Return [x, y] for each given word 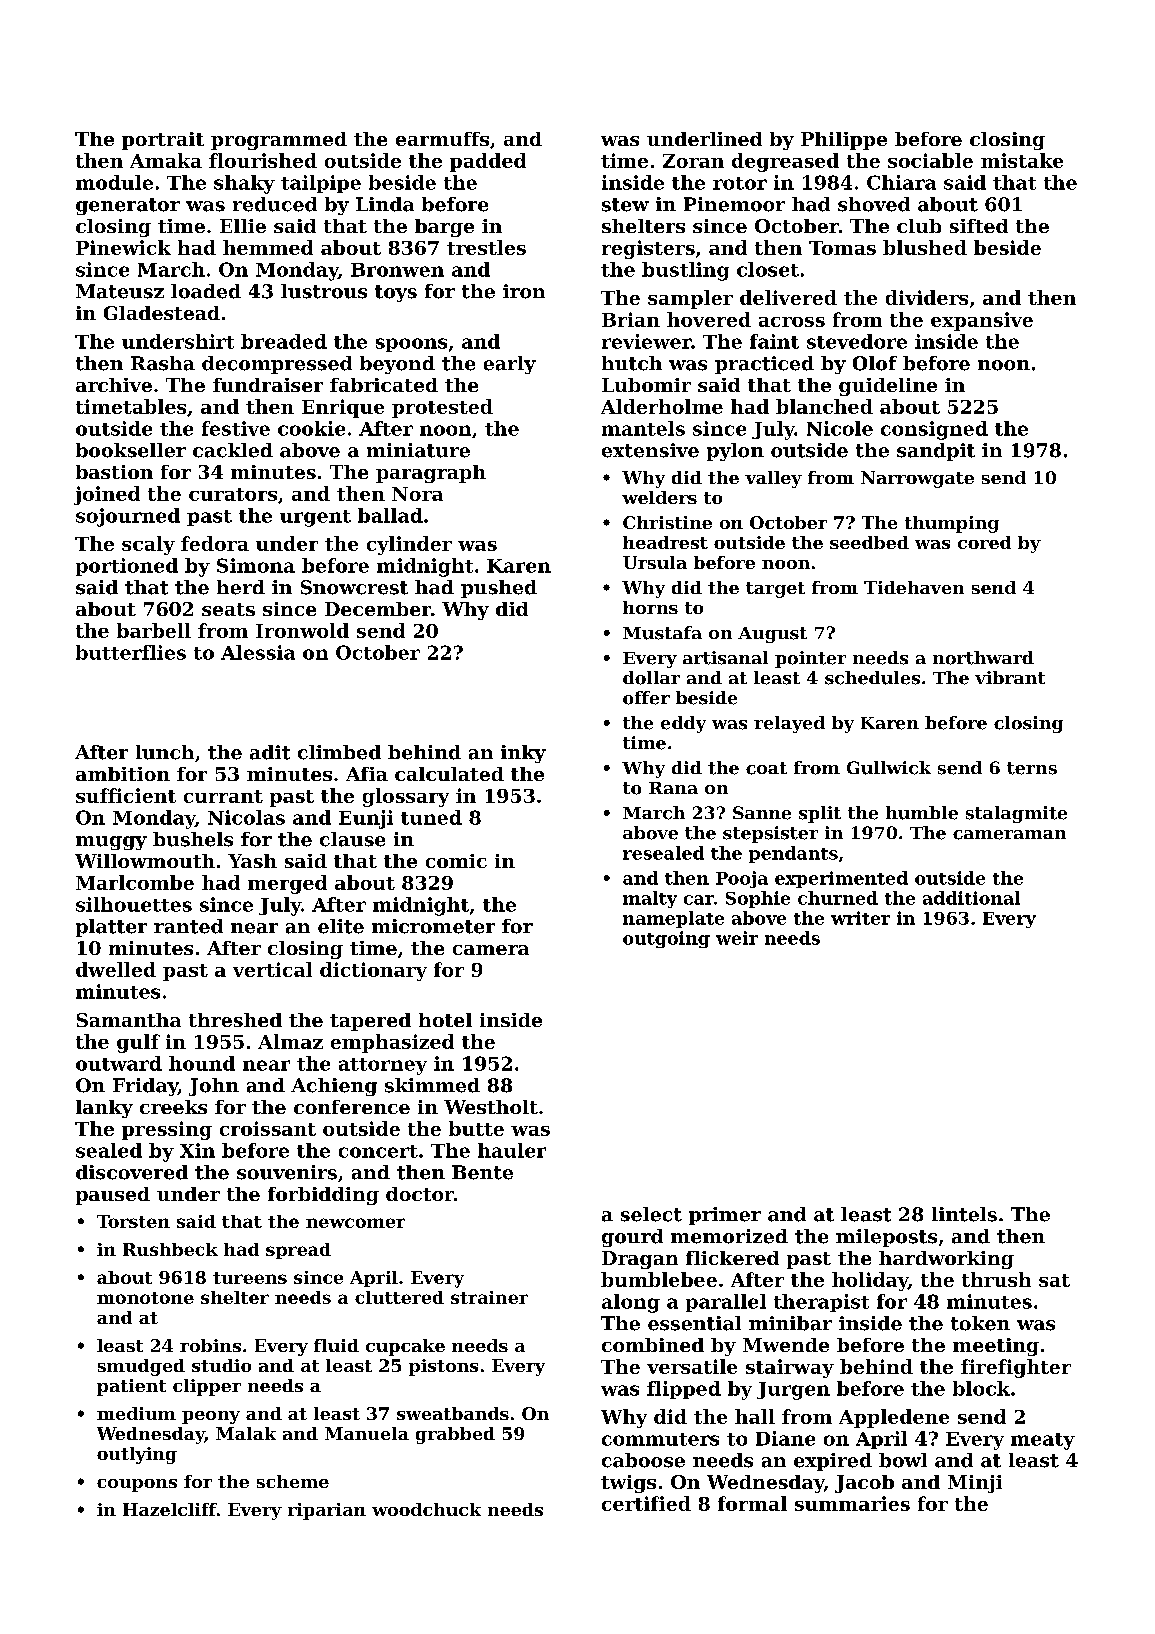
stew [625, 205]
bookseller [131, 450]
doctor [420, 1194]
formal [752, 1503]
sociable [930, 160]
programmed [279, 141]
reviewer [646, 341]
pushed [499, 589]
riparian [327, 1511]
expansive [982, 321]
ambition [123, 774]
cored [984, 542]
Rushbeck [170, 1249]
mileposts [886, 1238]
